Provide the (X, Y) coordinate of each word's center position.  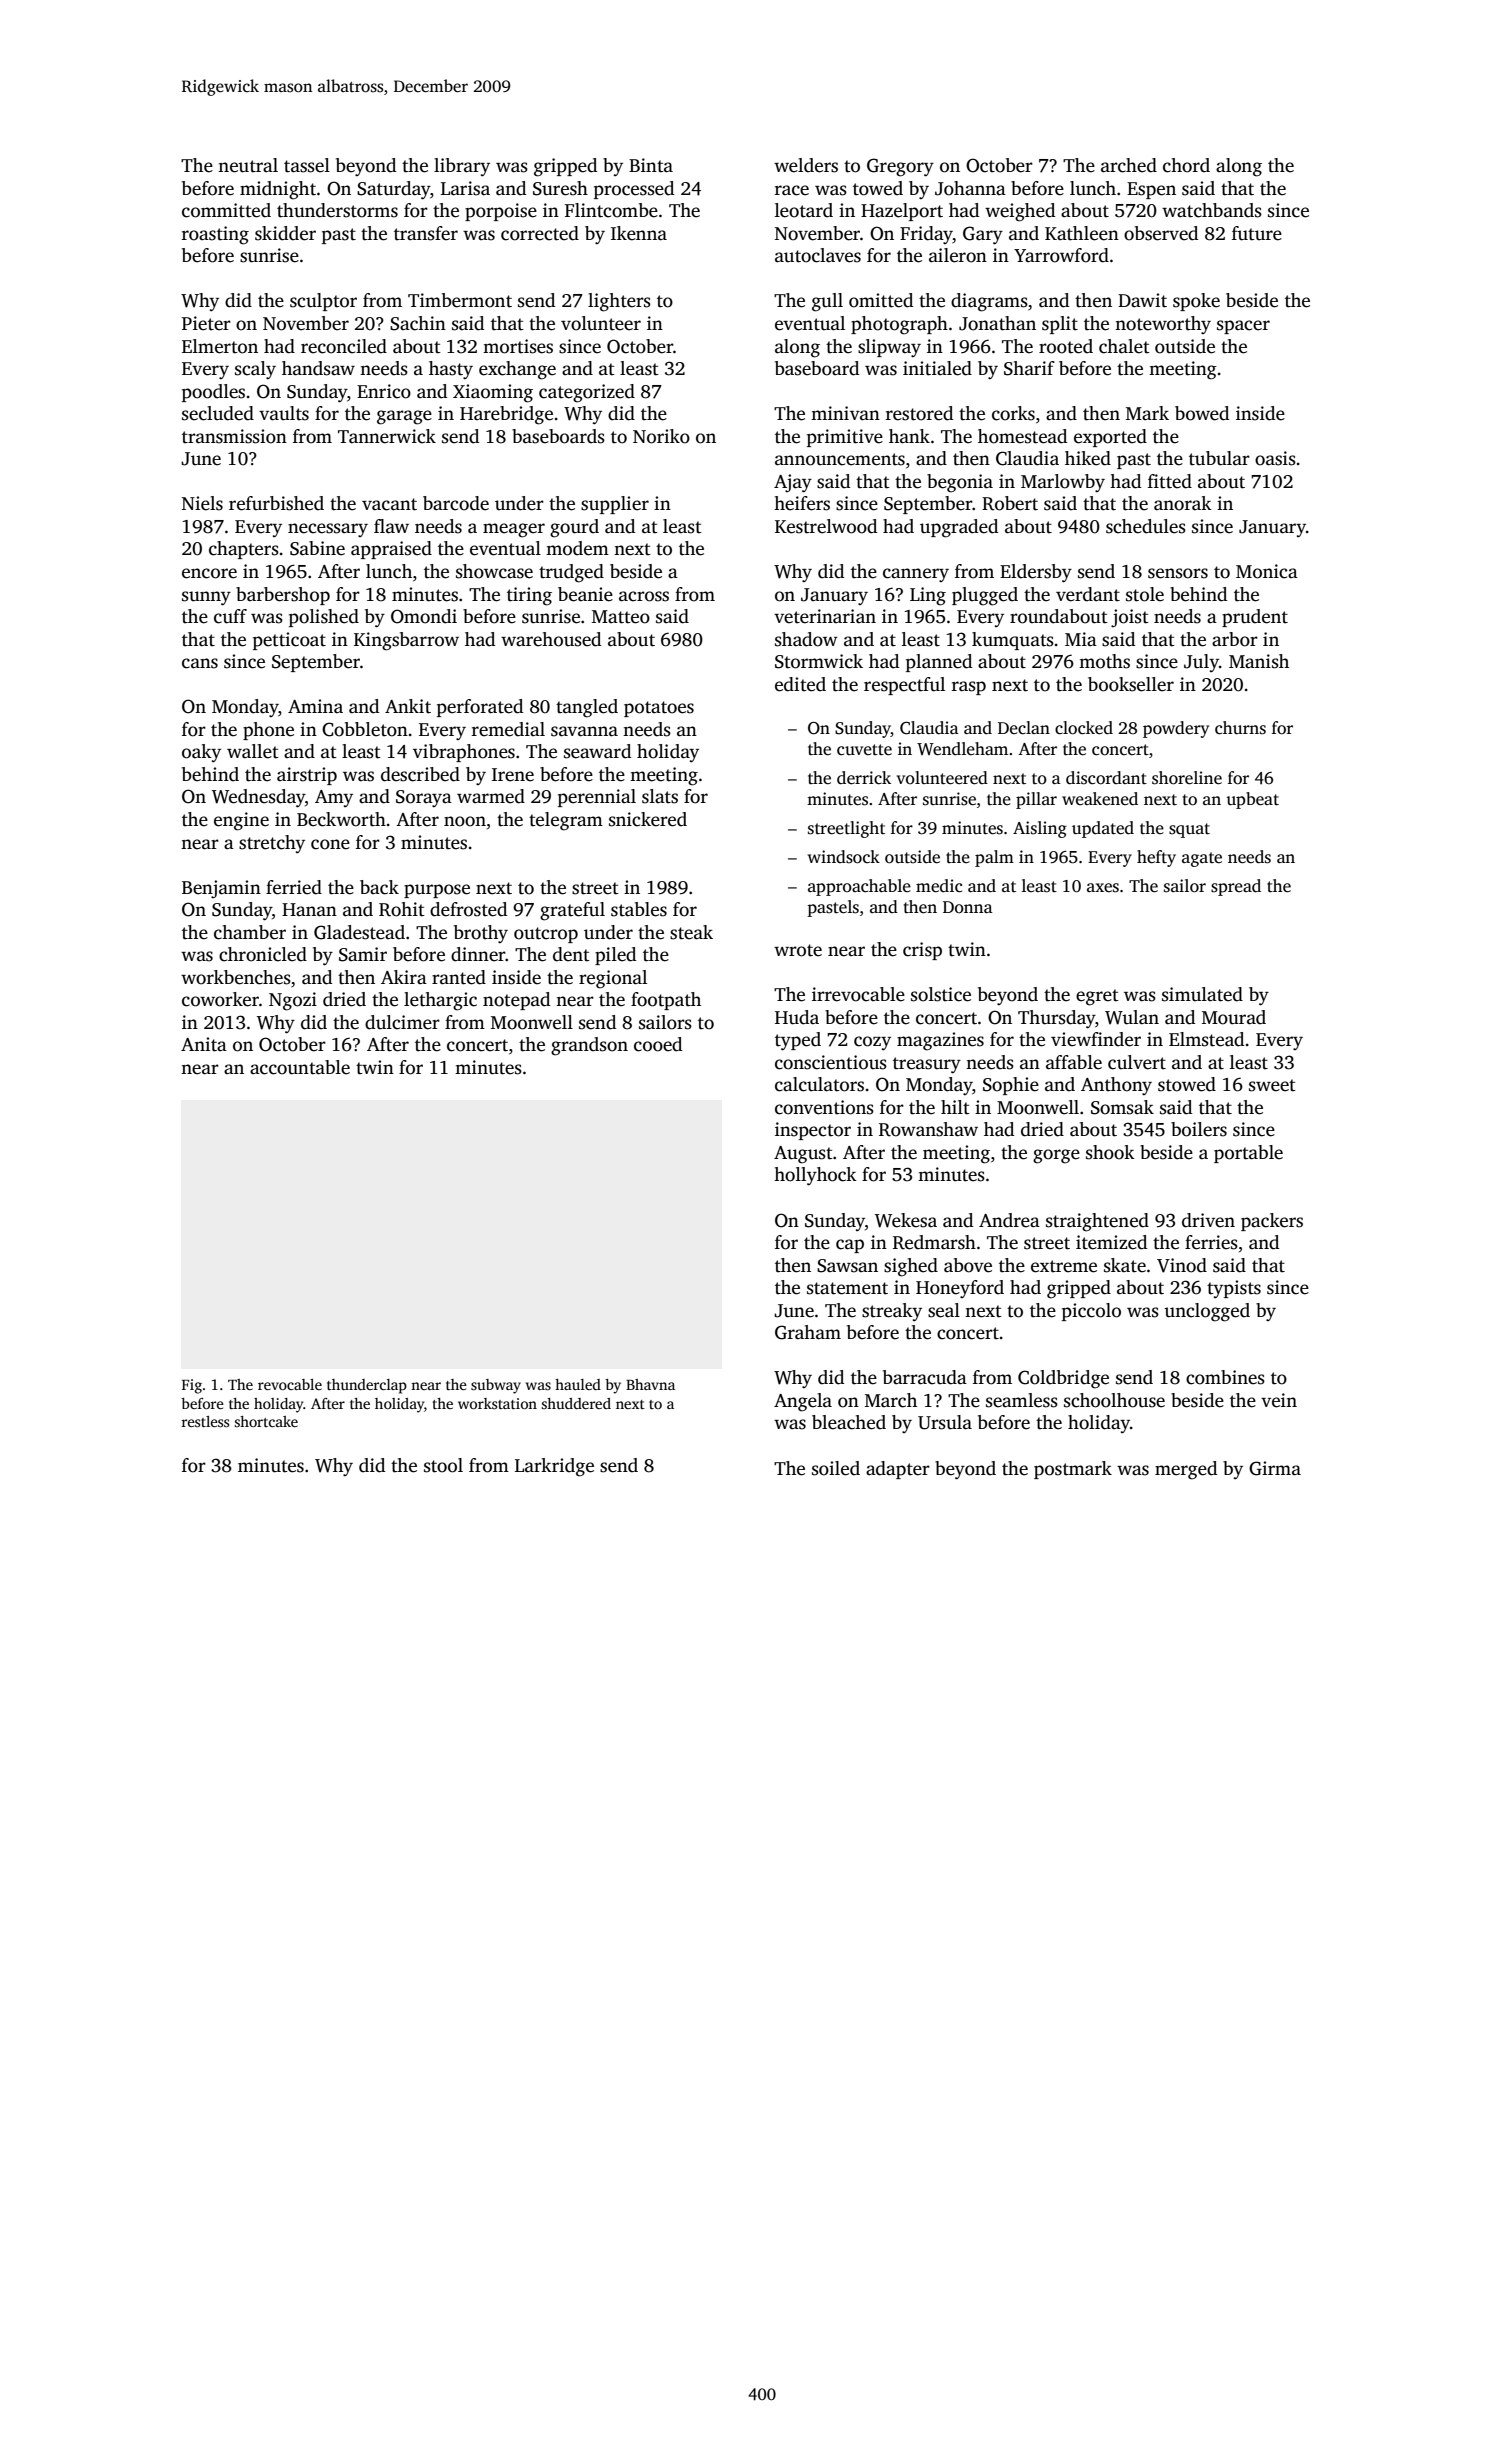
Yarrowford (1061, 255)
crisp (922, 951)
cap (850, 1246)
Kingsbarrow (406, 641)
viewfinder (1096, 1039)
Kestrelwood (826, 526)
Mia (1081, 639)
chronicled (263, 954)
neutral (248, 165)
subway (496, 1386)
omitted (881, 300)
